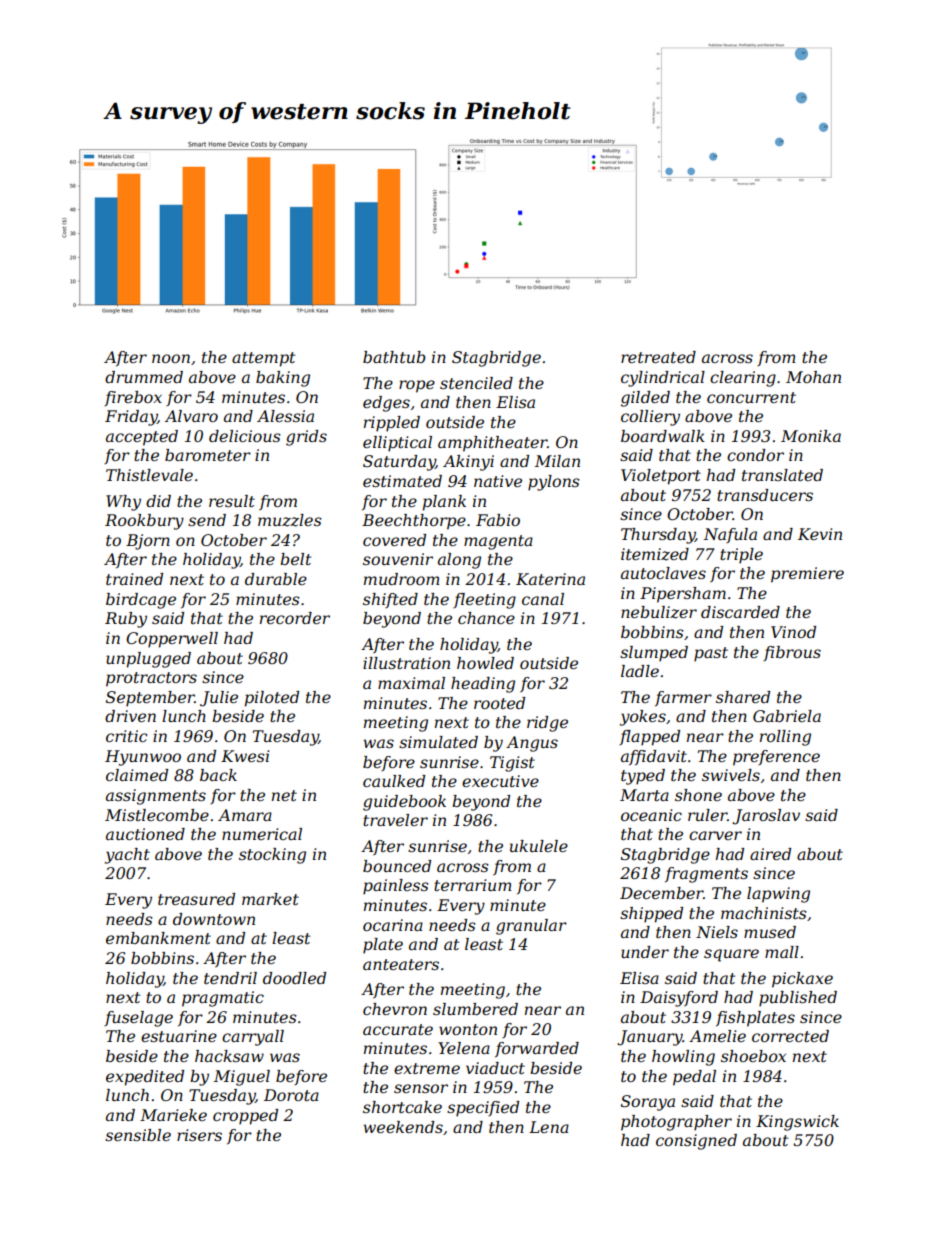 Image resolution: width=952 pixels, height=1233 pixels. I want to click on Julie, so click(219, 699).
